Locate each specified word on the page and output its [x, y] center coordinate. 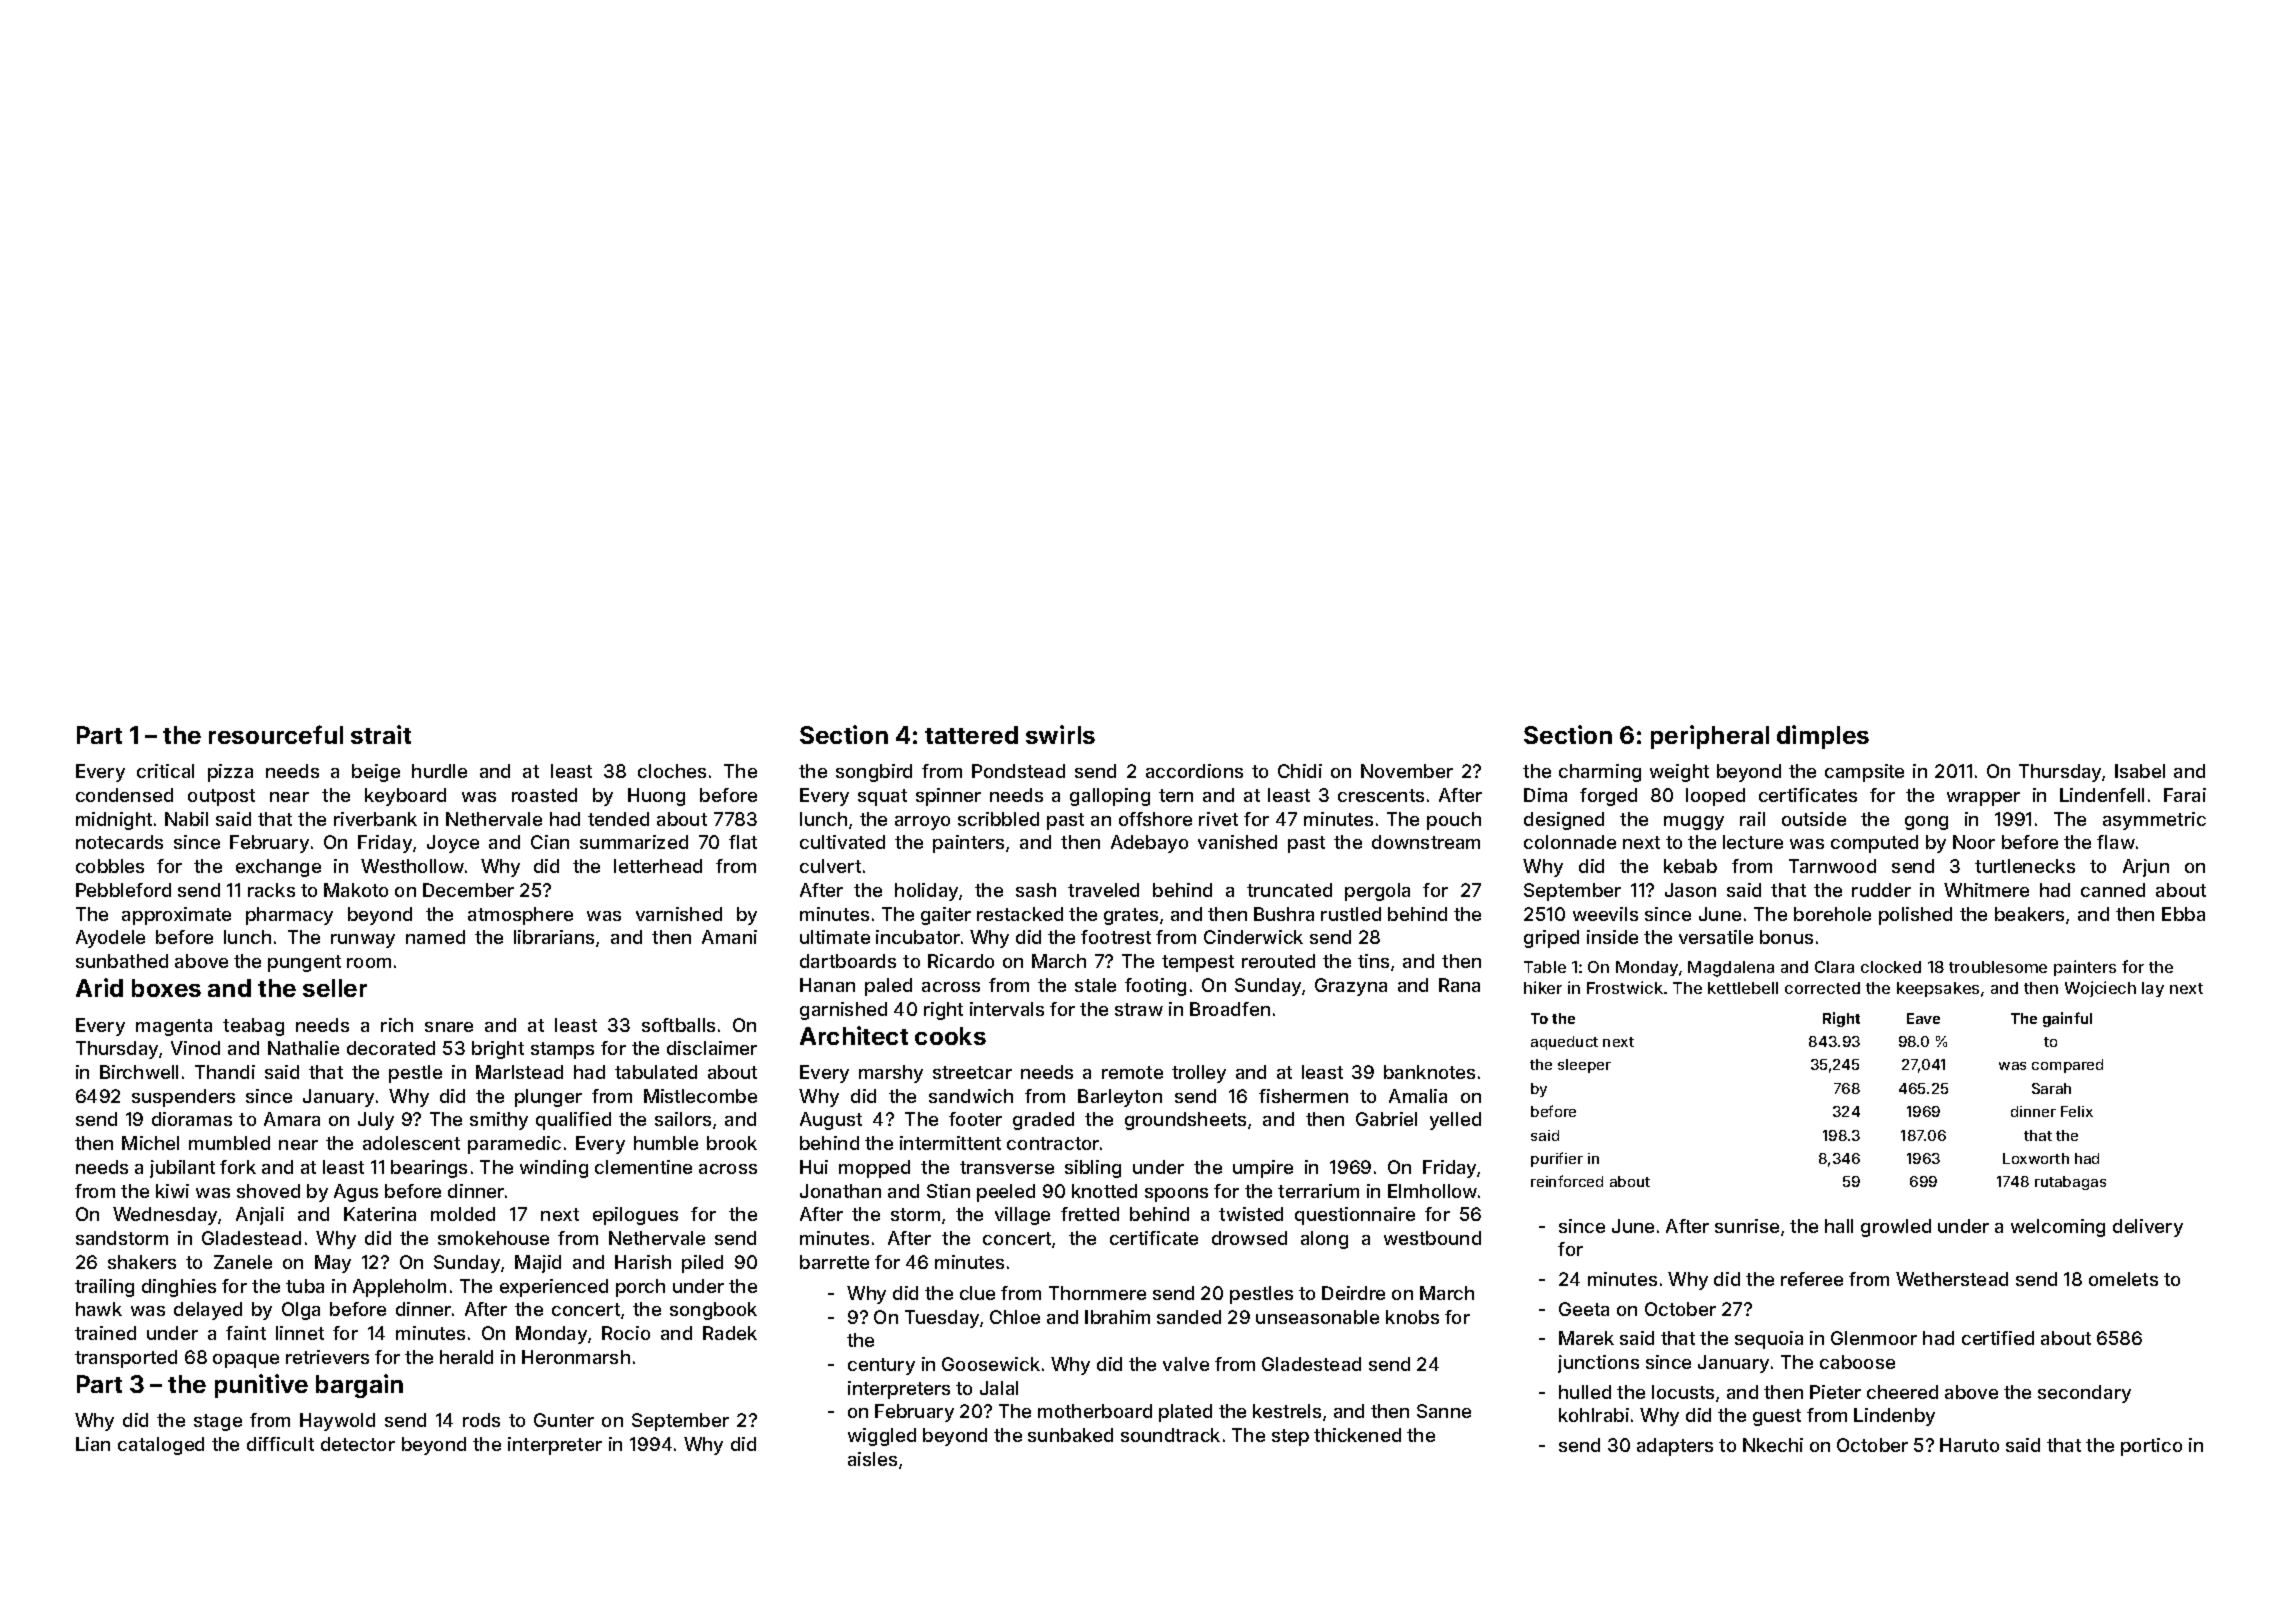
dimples [1823, 737]
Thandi [225, 1072]
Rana [1459, 985]
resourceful [276, 734]
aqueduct [1564, 1043]
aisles [872, 1459]
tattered [971, 735]
